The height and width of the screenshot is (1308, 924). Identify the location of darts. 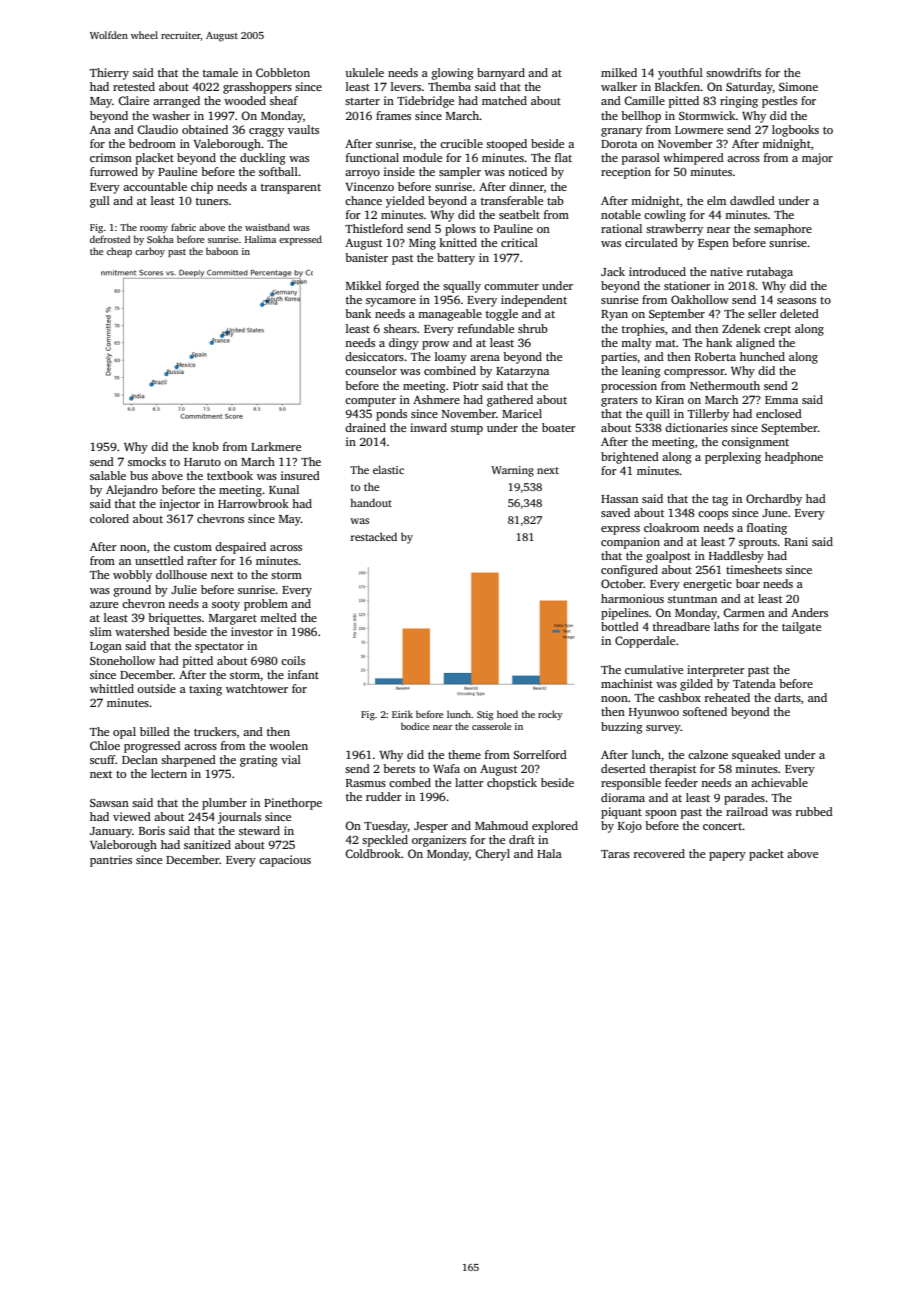
(787, 697).
